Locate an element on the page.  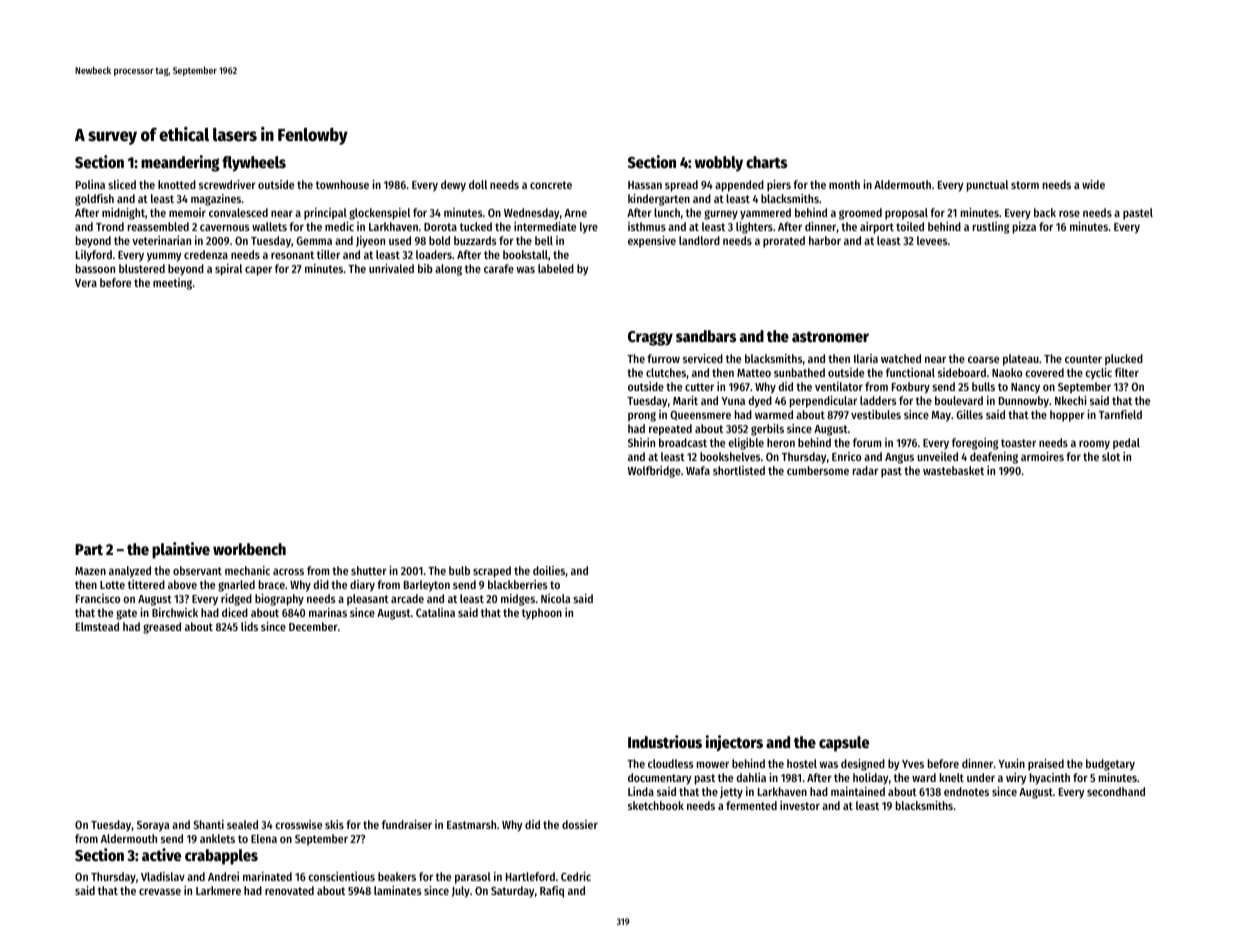
tiller is located at coordinates (328, 254).
